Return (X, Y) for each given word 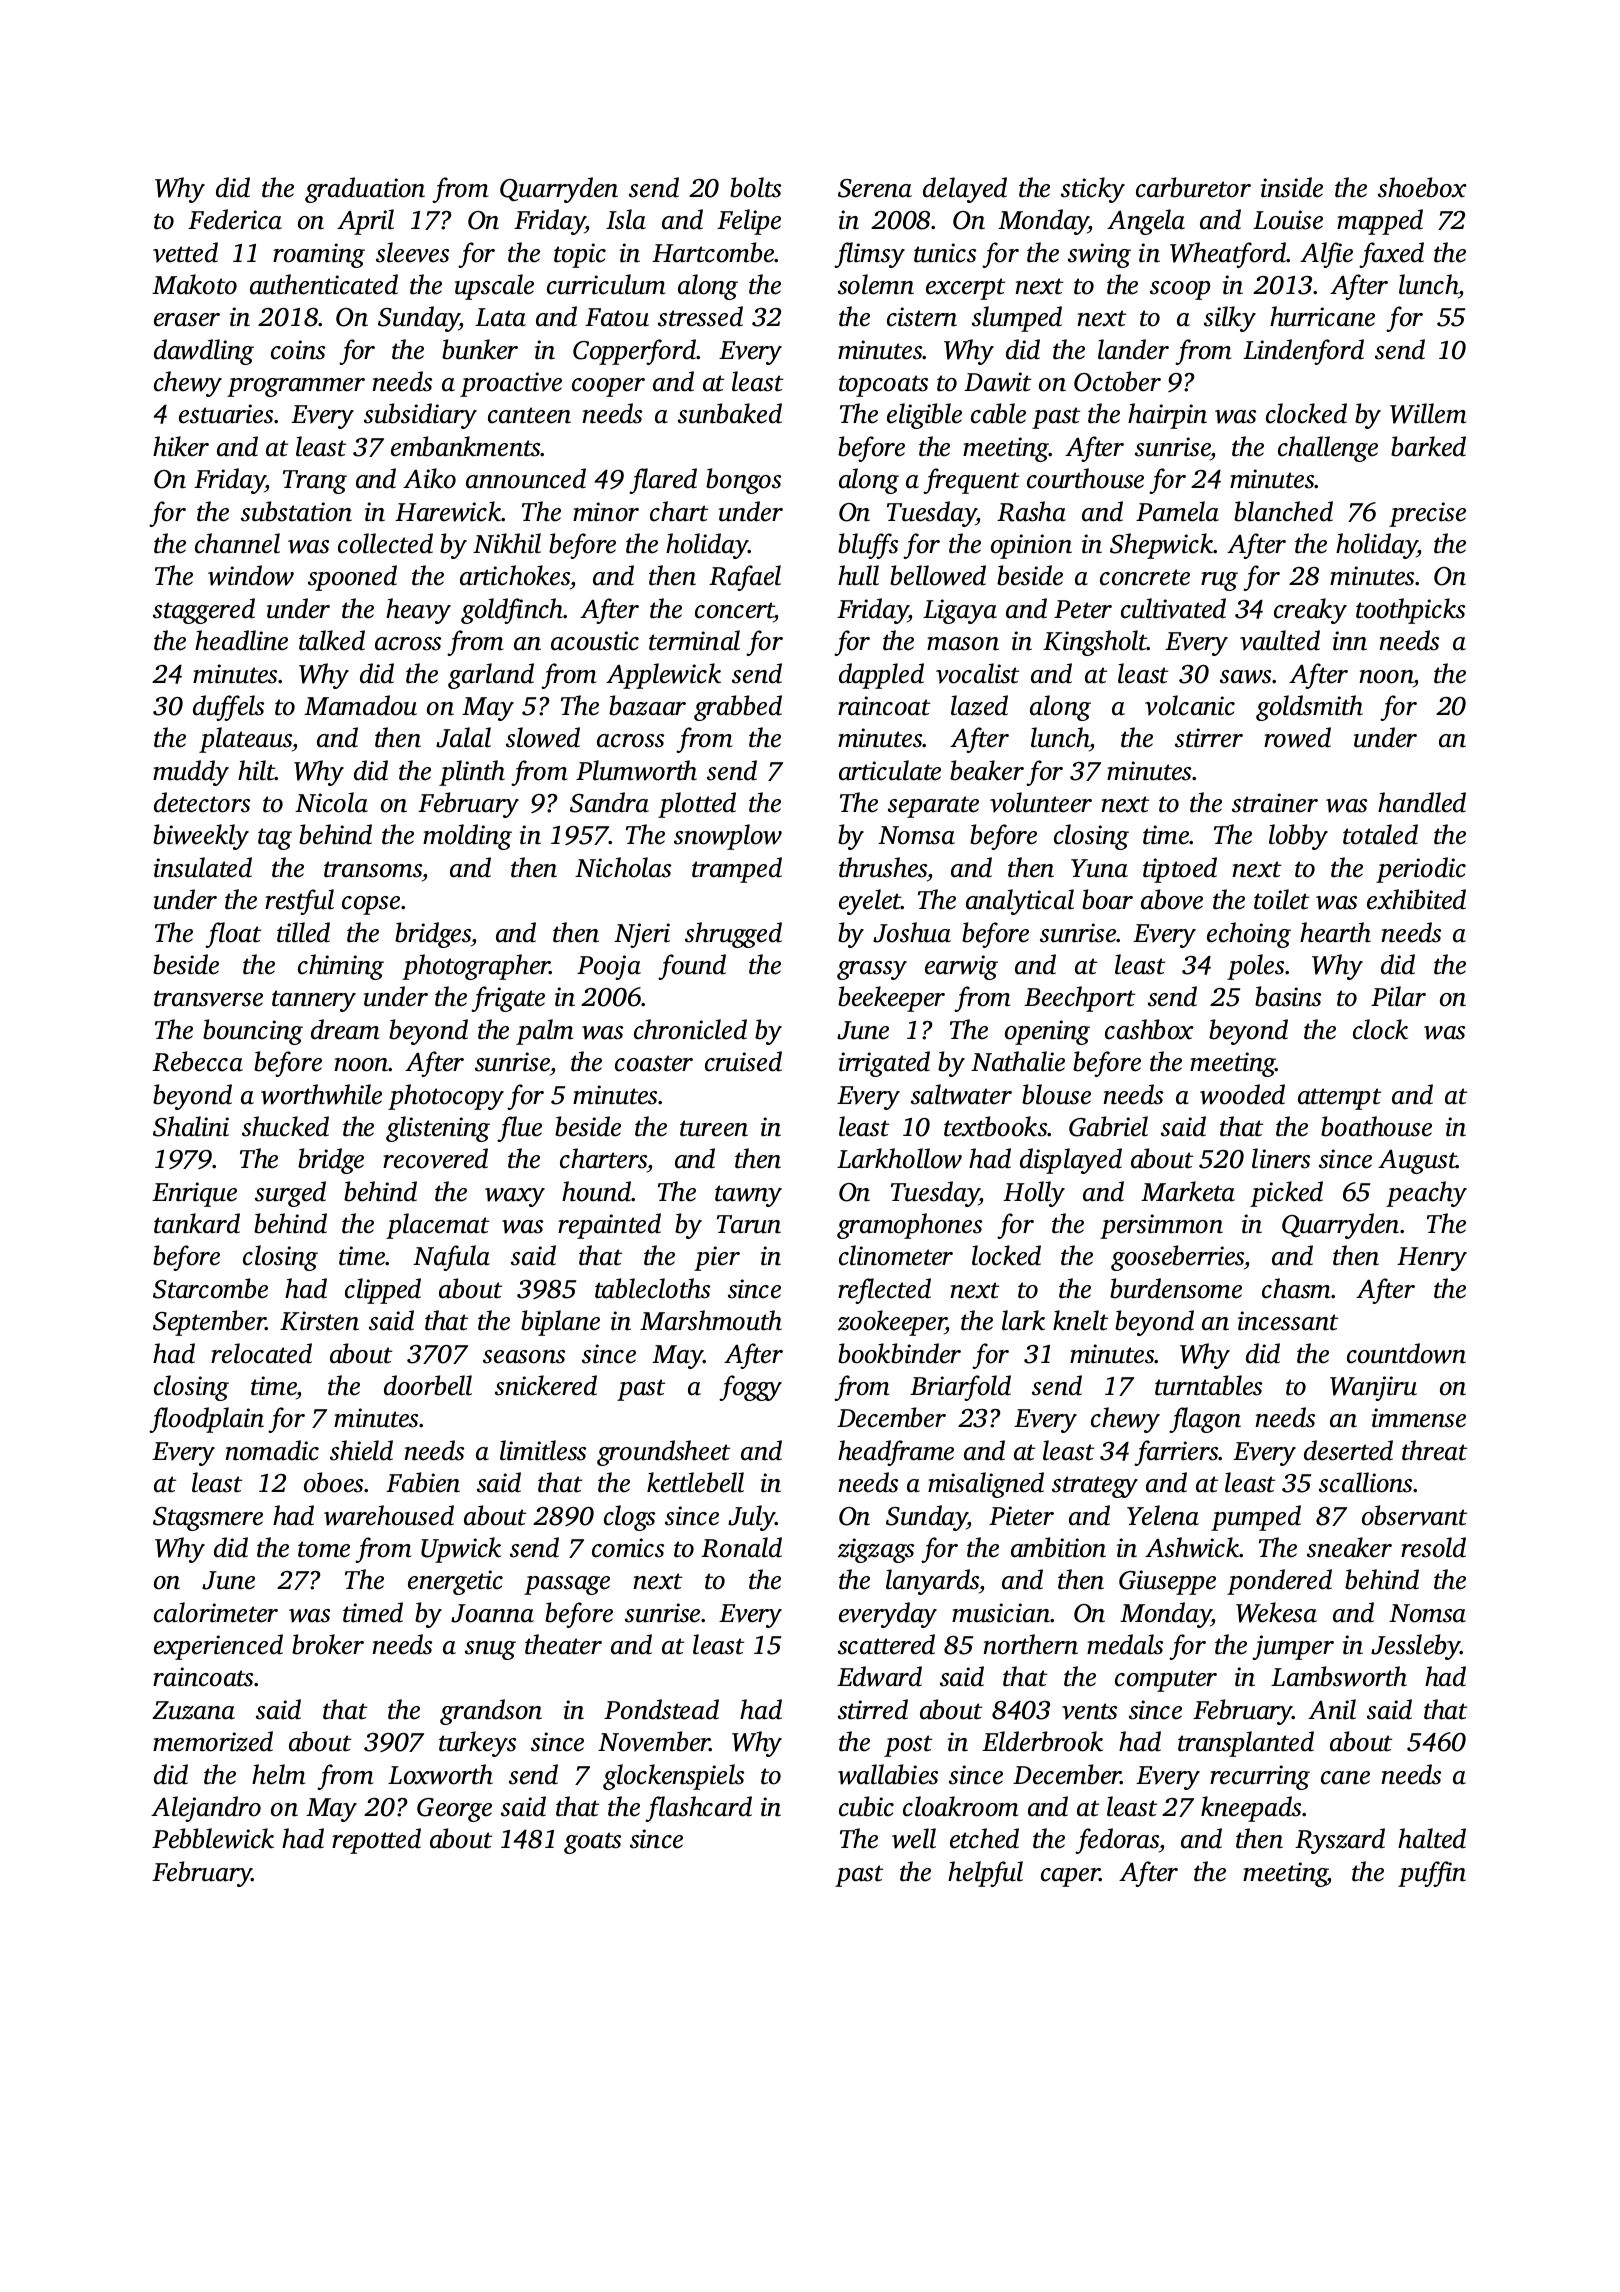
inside (1292, 187)
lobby (1298, 837)
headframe (896, 1453)
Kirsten (319, 1321)
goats (592, 1843)
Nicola (331, 802)
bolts (755, 187)
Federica (235, 219)
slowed (543, 737)
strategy (1095, 1487)
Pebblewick (213, 1838)
